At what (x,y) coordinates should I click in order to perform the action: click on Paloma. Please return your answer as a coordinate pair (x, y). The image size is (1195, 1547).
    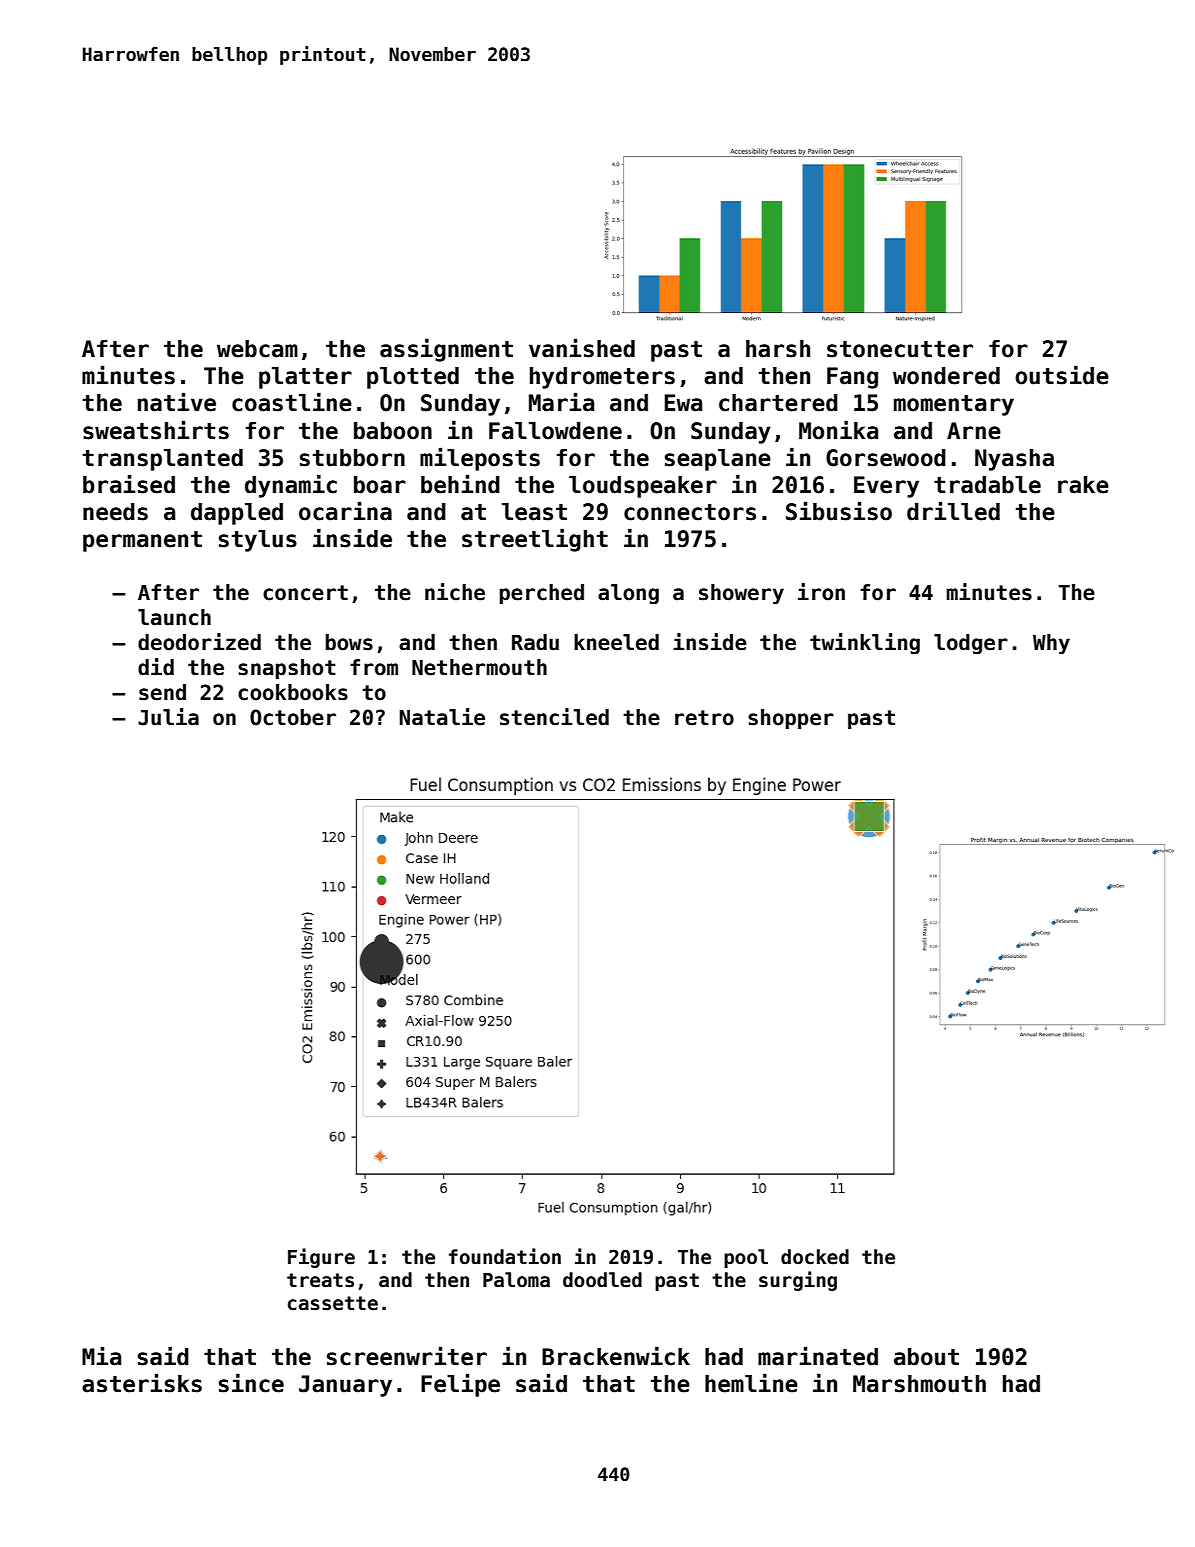
    Looking at the image, I should click on (516, 1280).
